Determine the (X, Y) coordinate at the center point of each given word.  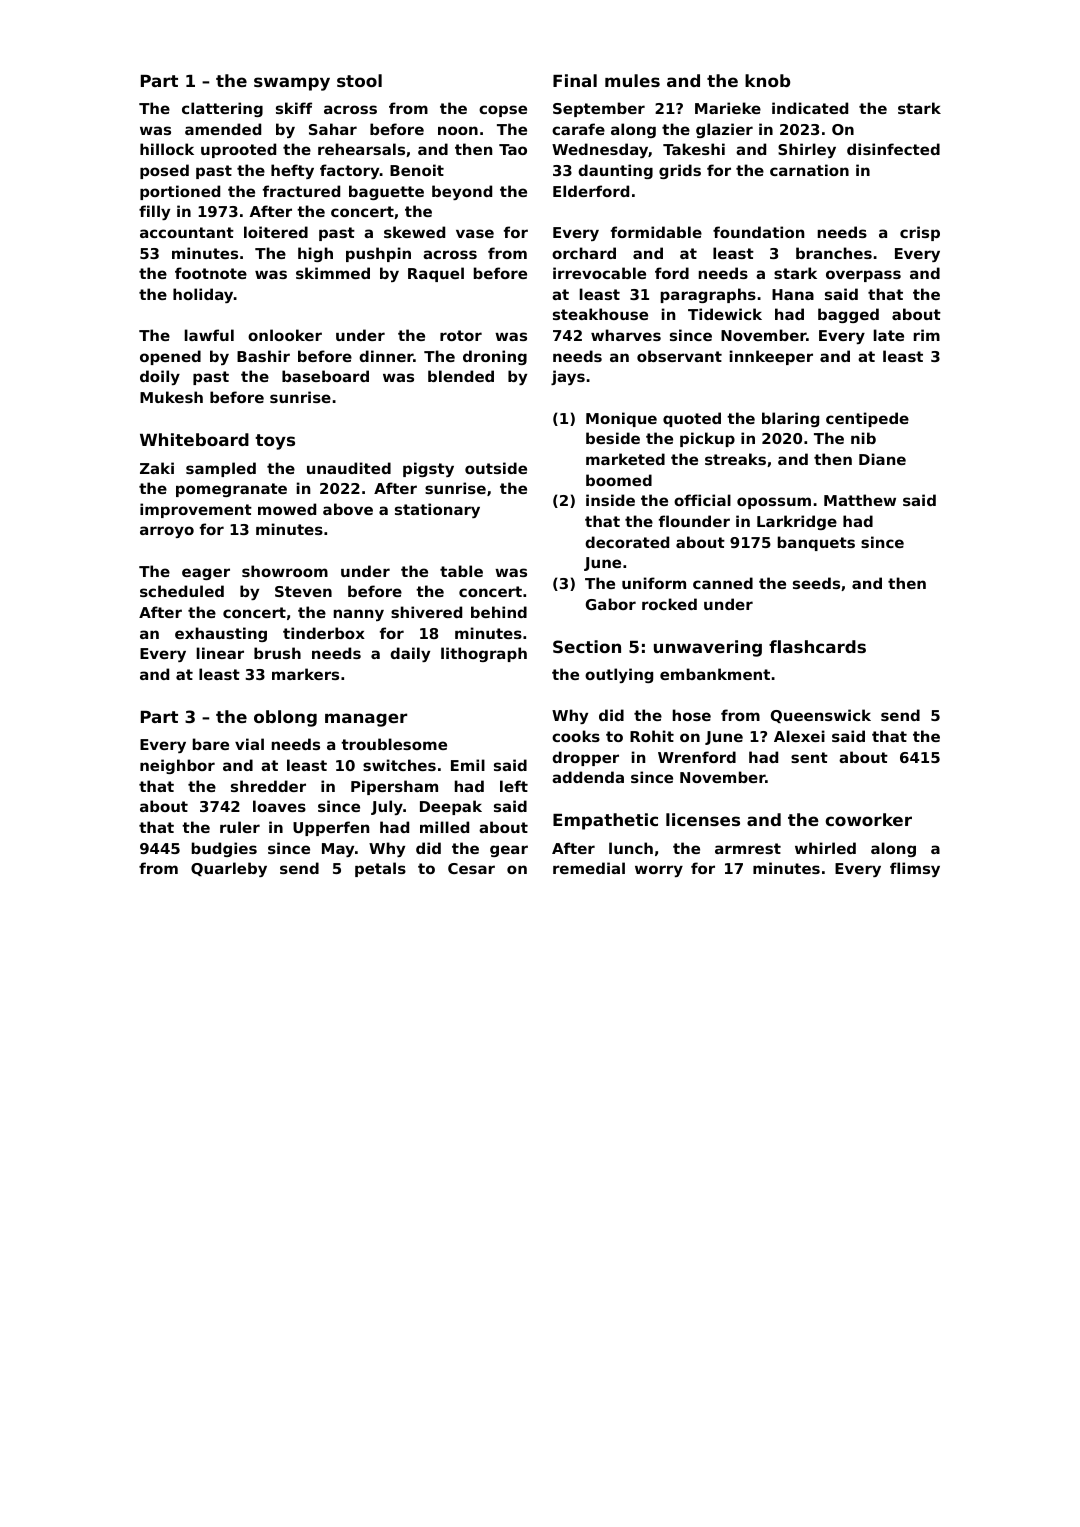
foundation (758, 232)
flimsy (915, 869)
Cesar (471, 868)
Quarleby (229, 869)
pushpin (378, 254)
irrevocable (599, 273)
